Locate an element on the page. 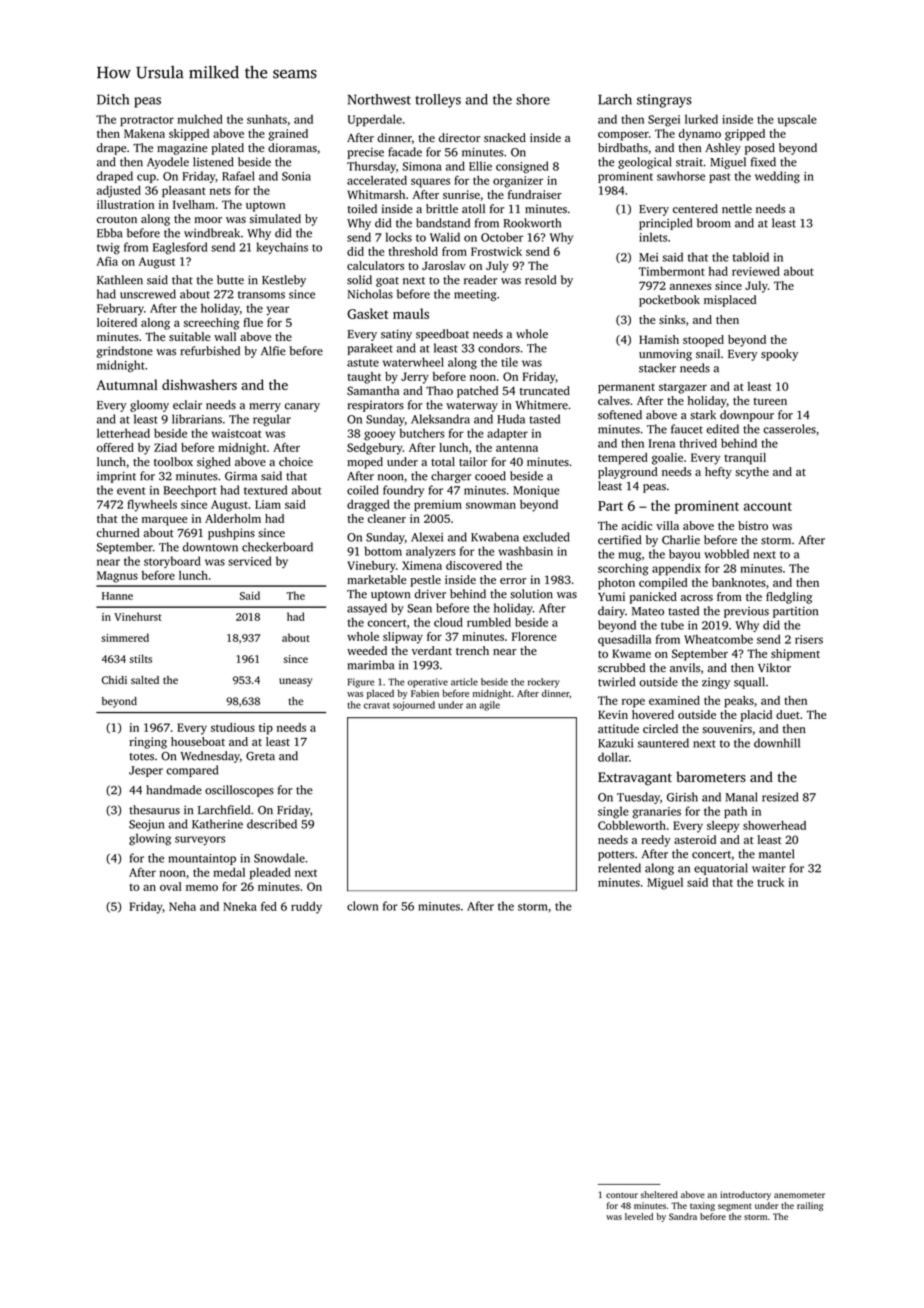 This document has height=1308, width=924. contour is located at coordinates (622, 1195).
